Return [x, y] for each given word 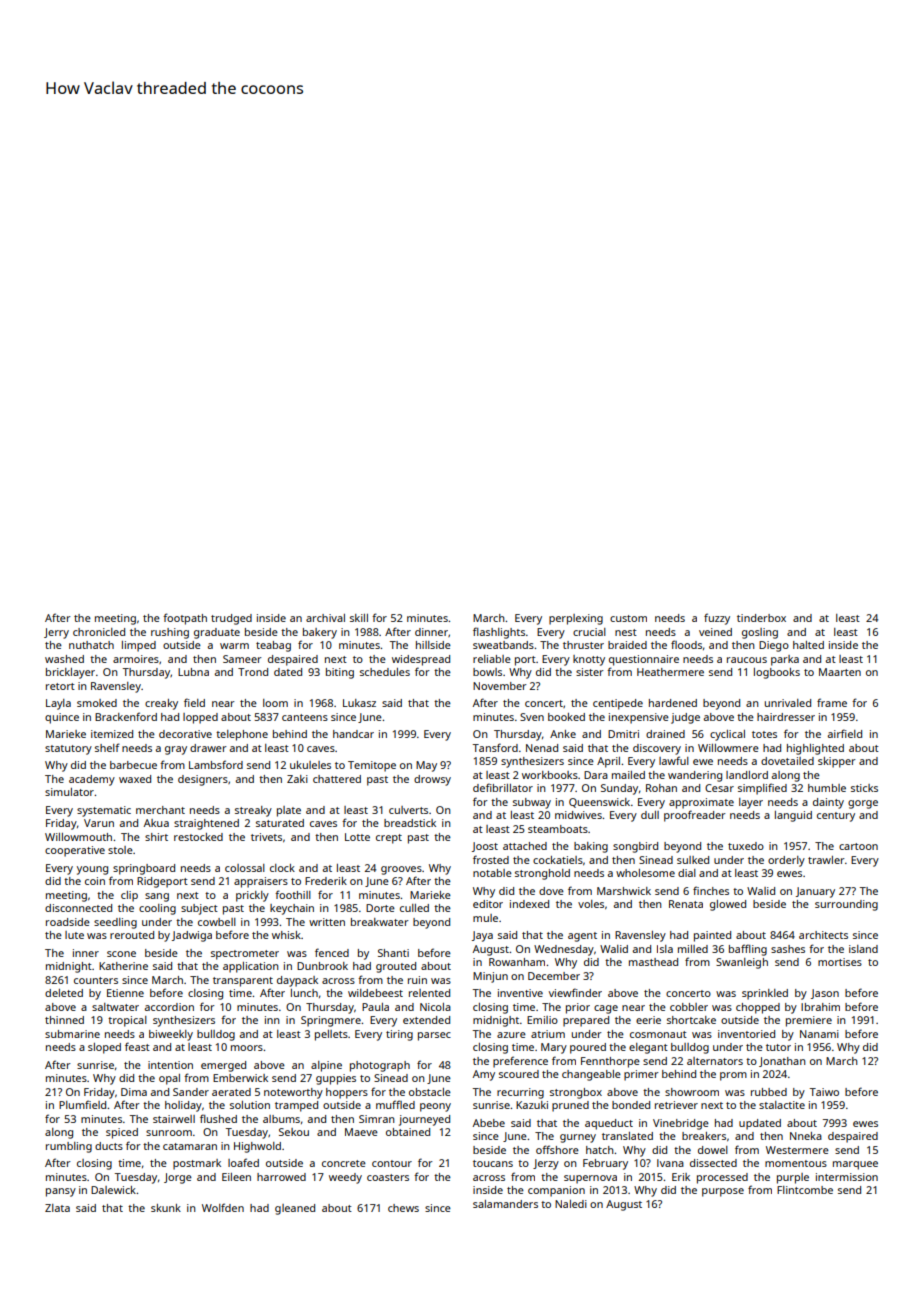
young [92, 870]
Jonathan [782, 1062]
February [605, 1164]
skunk [166, 1208]
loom [275, 703]
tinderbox [761, 618]
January [815, 892]
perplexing [576, 619]
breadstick [410, 823]
